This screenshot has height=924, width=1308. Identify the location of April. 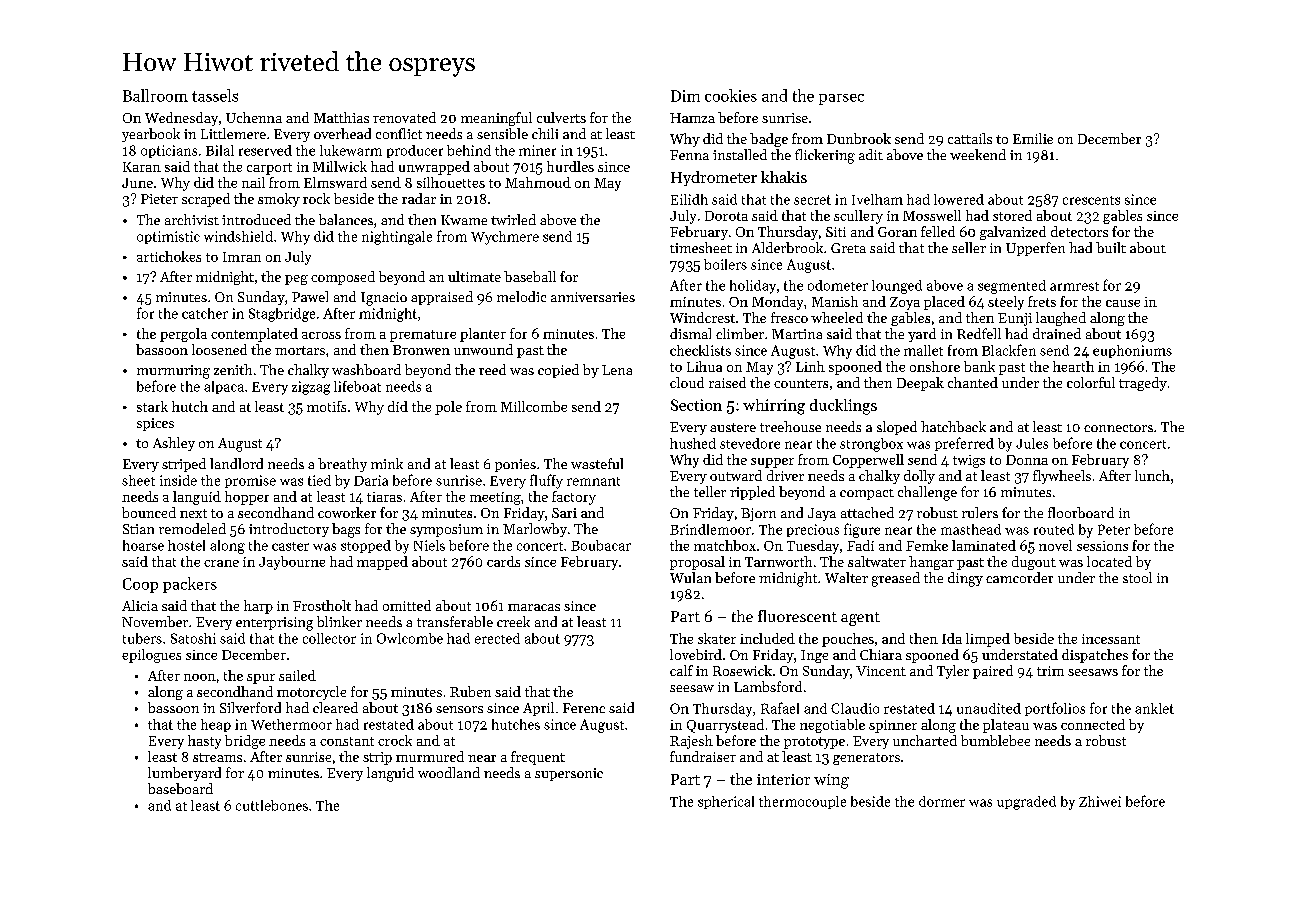
(538, 709).
